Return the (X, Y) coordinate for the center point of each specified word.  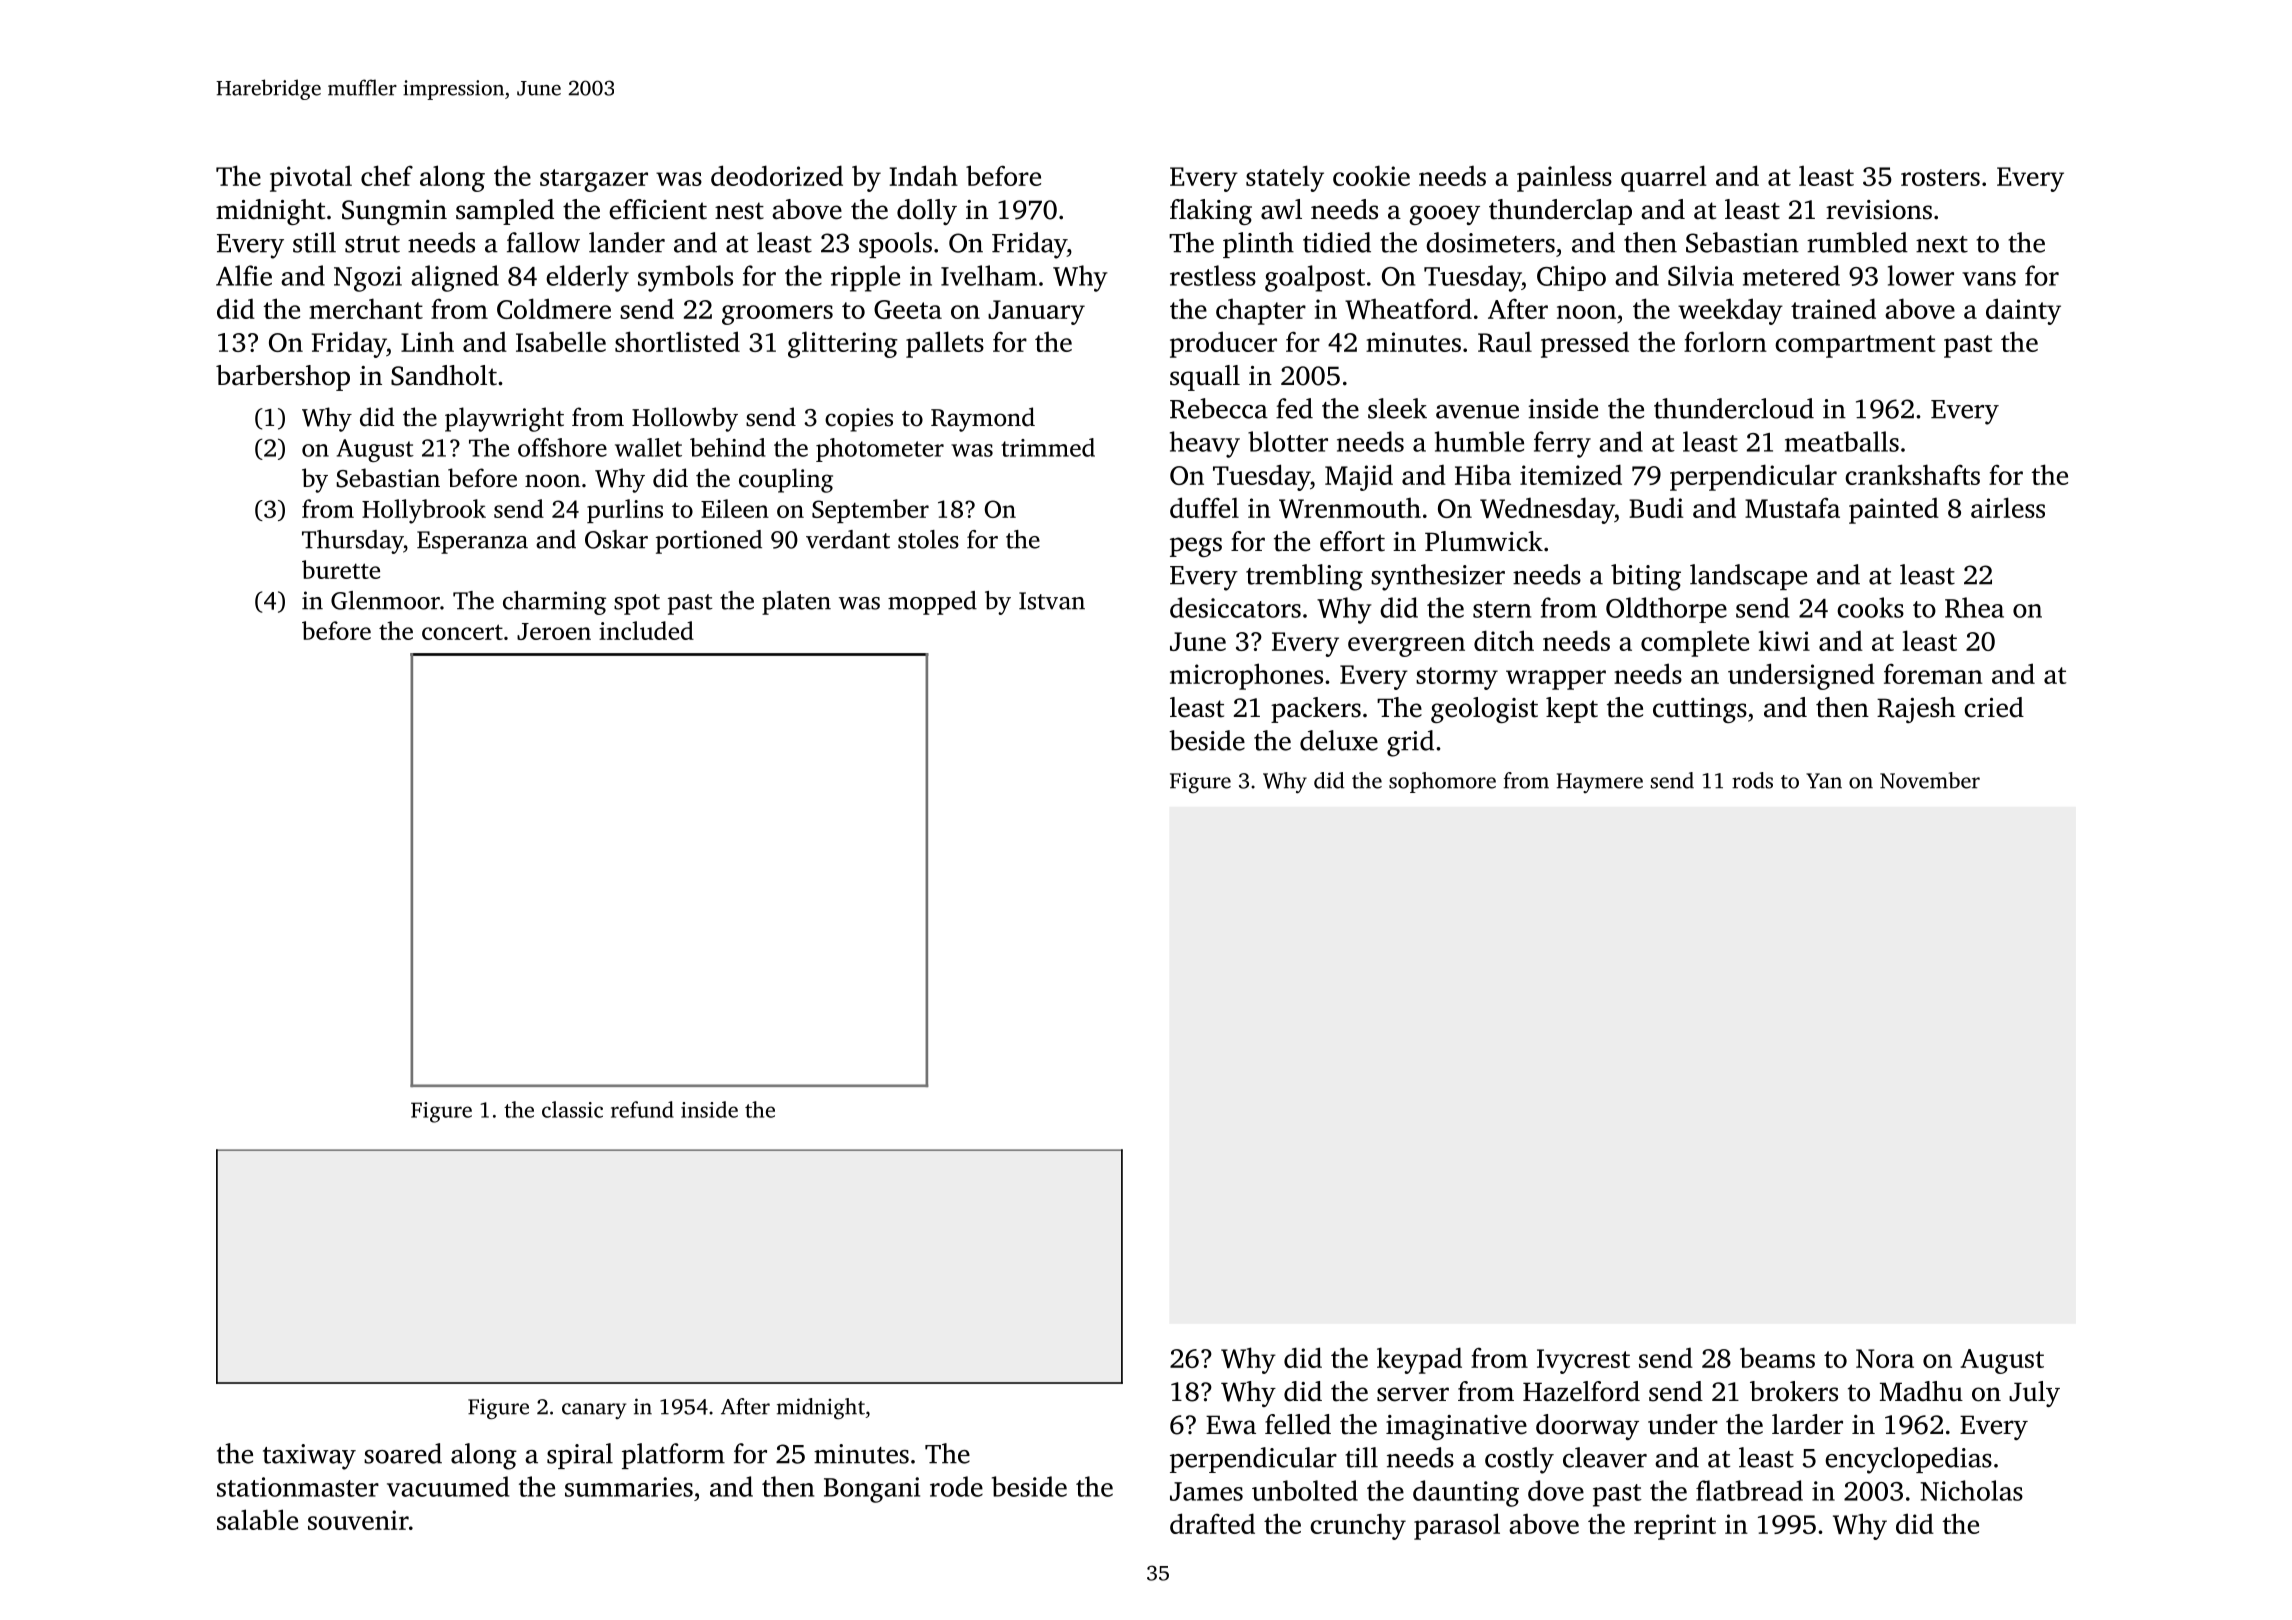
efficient (658, 209)
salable (257, 1519)
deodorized (777, 175)
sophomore (1442, 782)
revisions (1879, 210)
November (1930, 780)
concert (462, 632)
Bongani (872, 1490)
